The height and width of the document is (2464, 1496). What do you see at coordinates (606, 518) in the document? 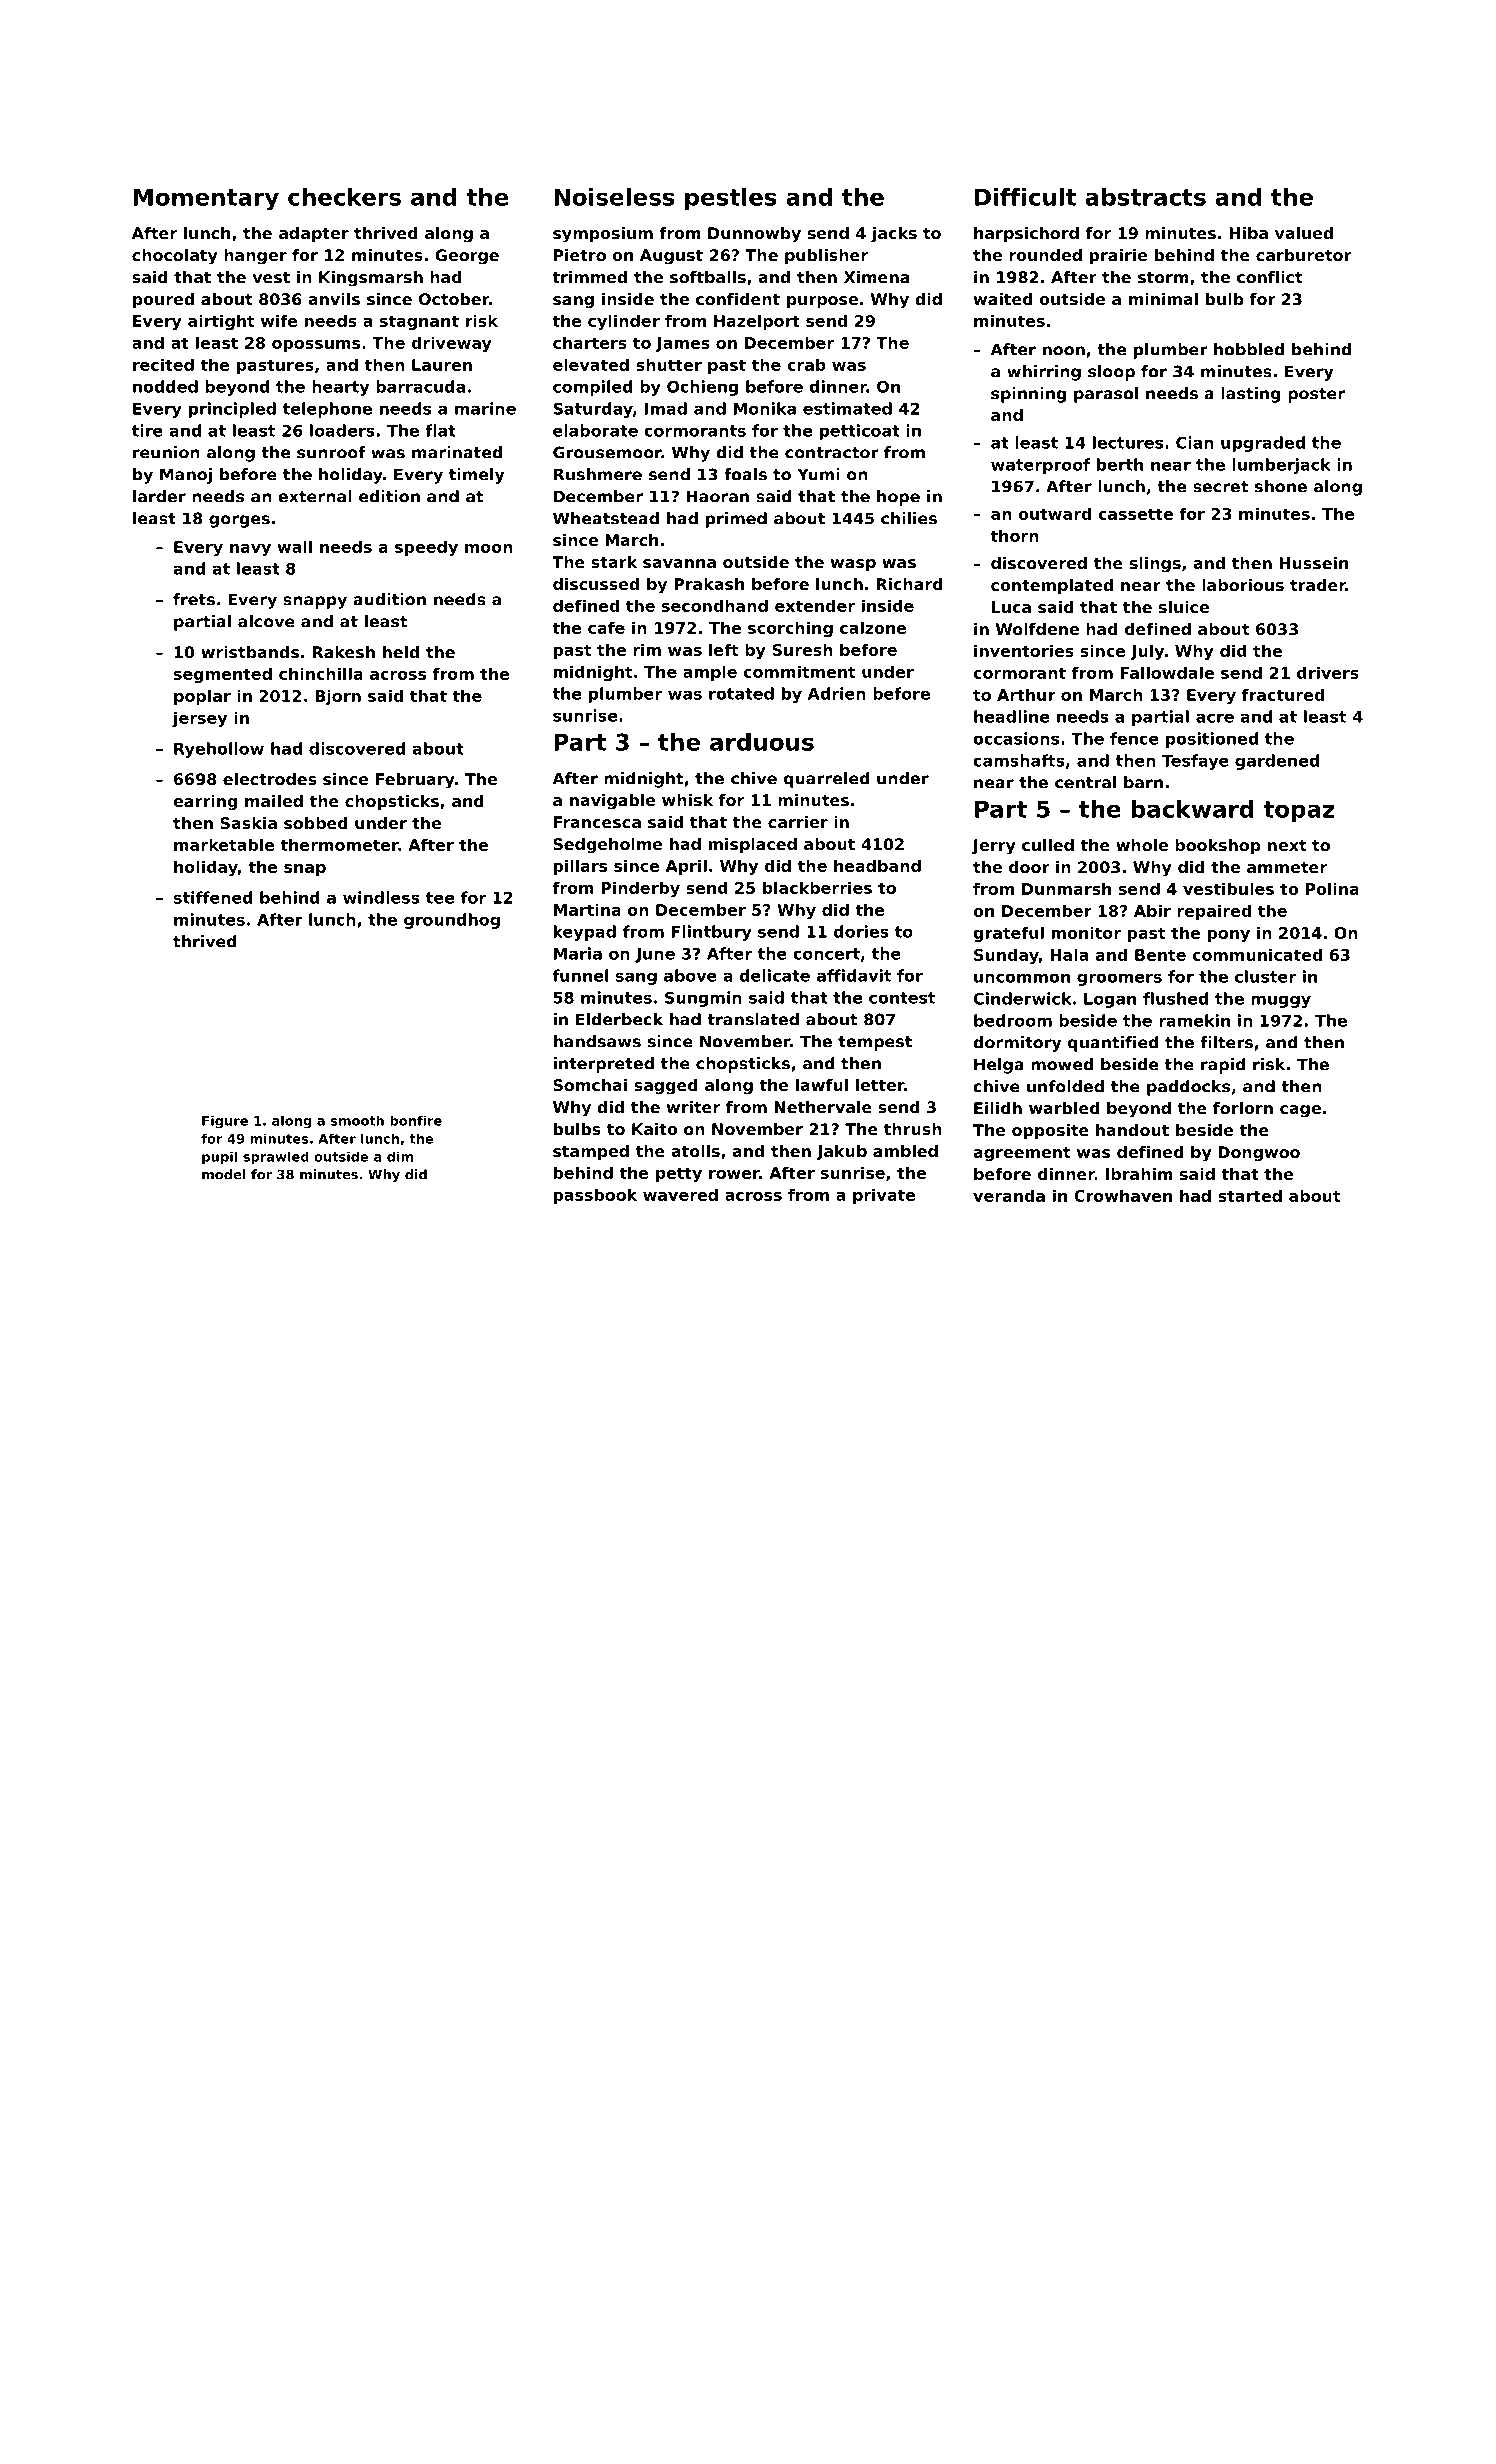
I see `Wheatstead` at bounding box center [606, 518].
